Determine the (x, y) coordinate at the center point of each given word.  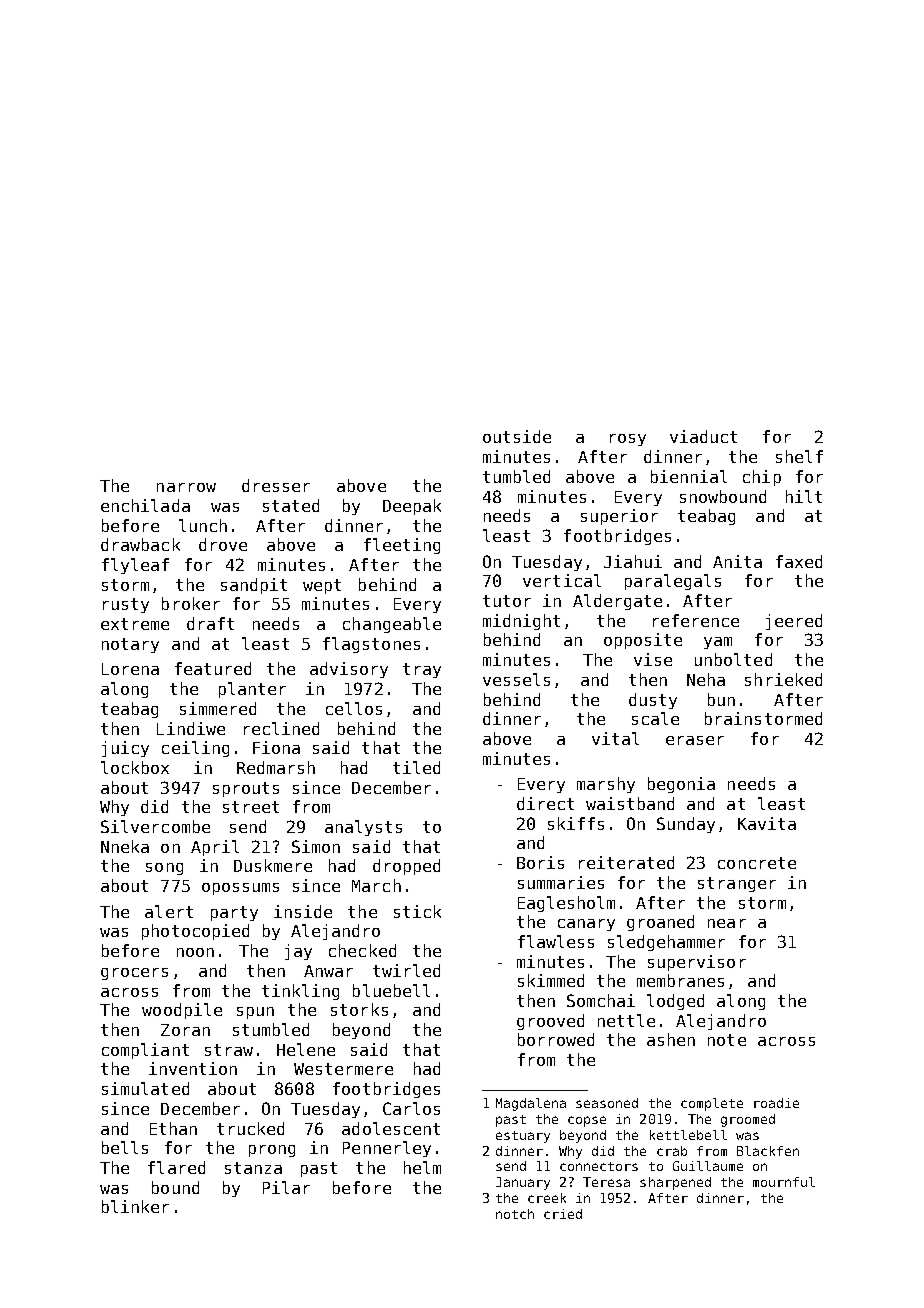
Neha (706, 679)
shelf (799, 456)
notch (515, 1214)
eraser (695, 740)
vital (615, 738)
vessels (516, 679)
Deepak (412, 507)
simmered (218, 708)
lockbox (135, 767)
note (727, 1040)
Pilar (286, 1187)
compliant (145, 1051)
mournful (784, 1182)
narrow (186, 487)
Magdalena (531, 1104)
